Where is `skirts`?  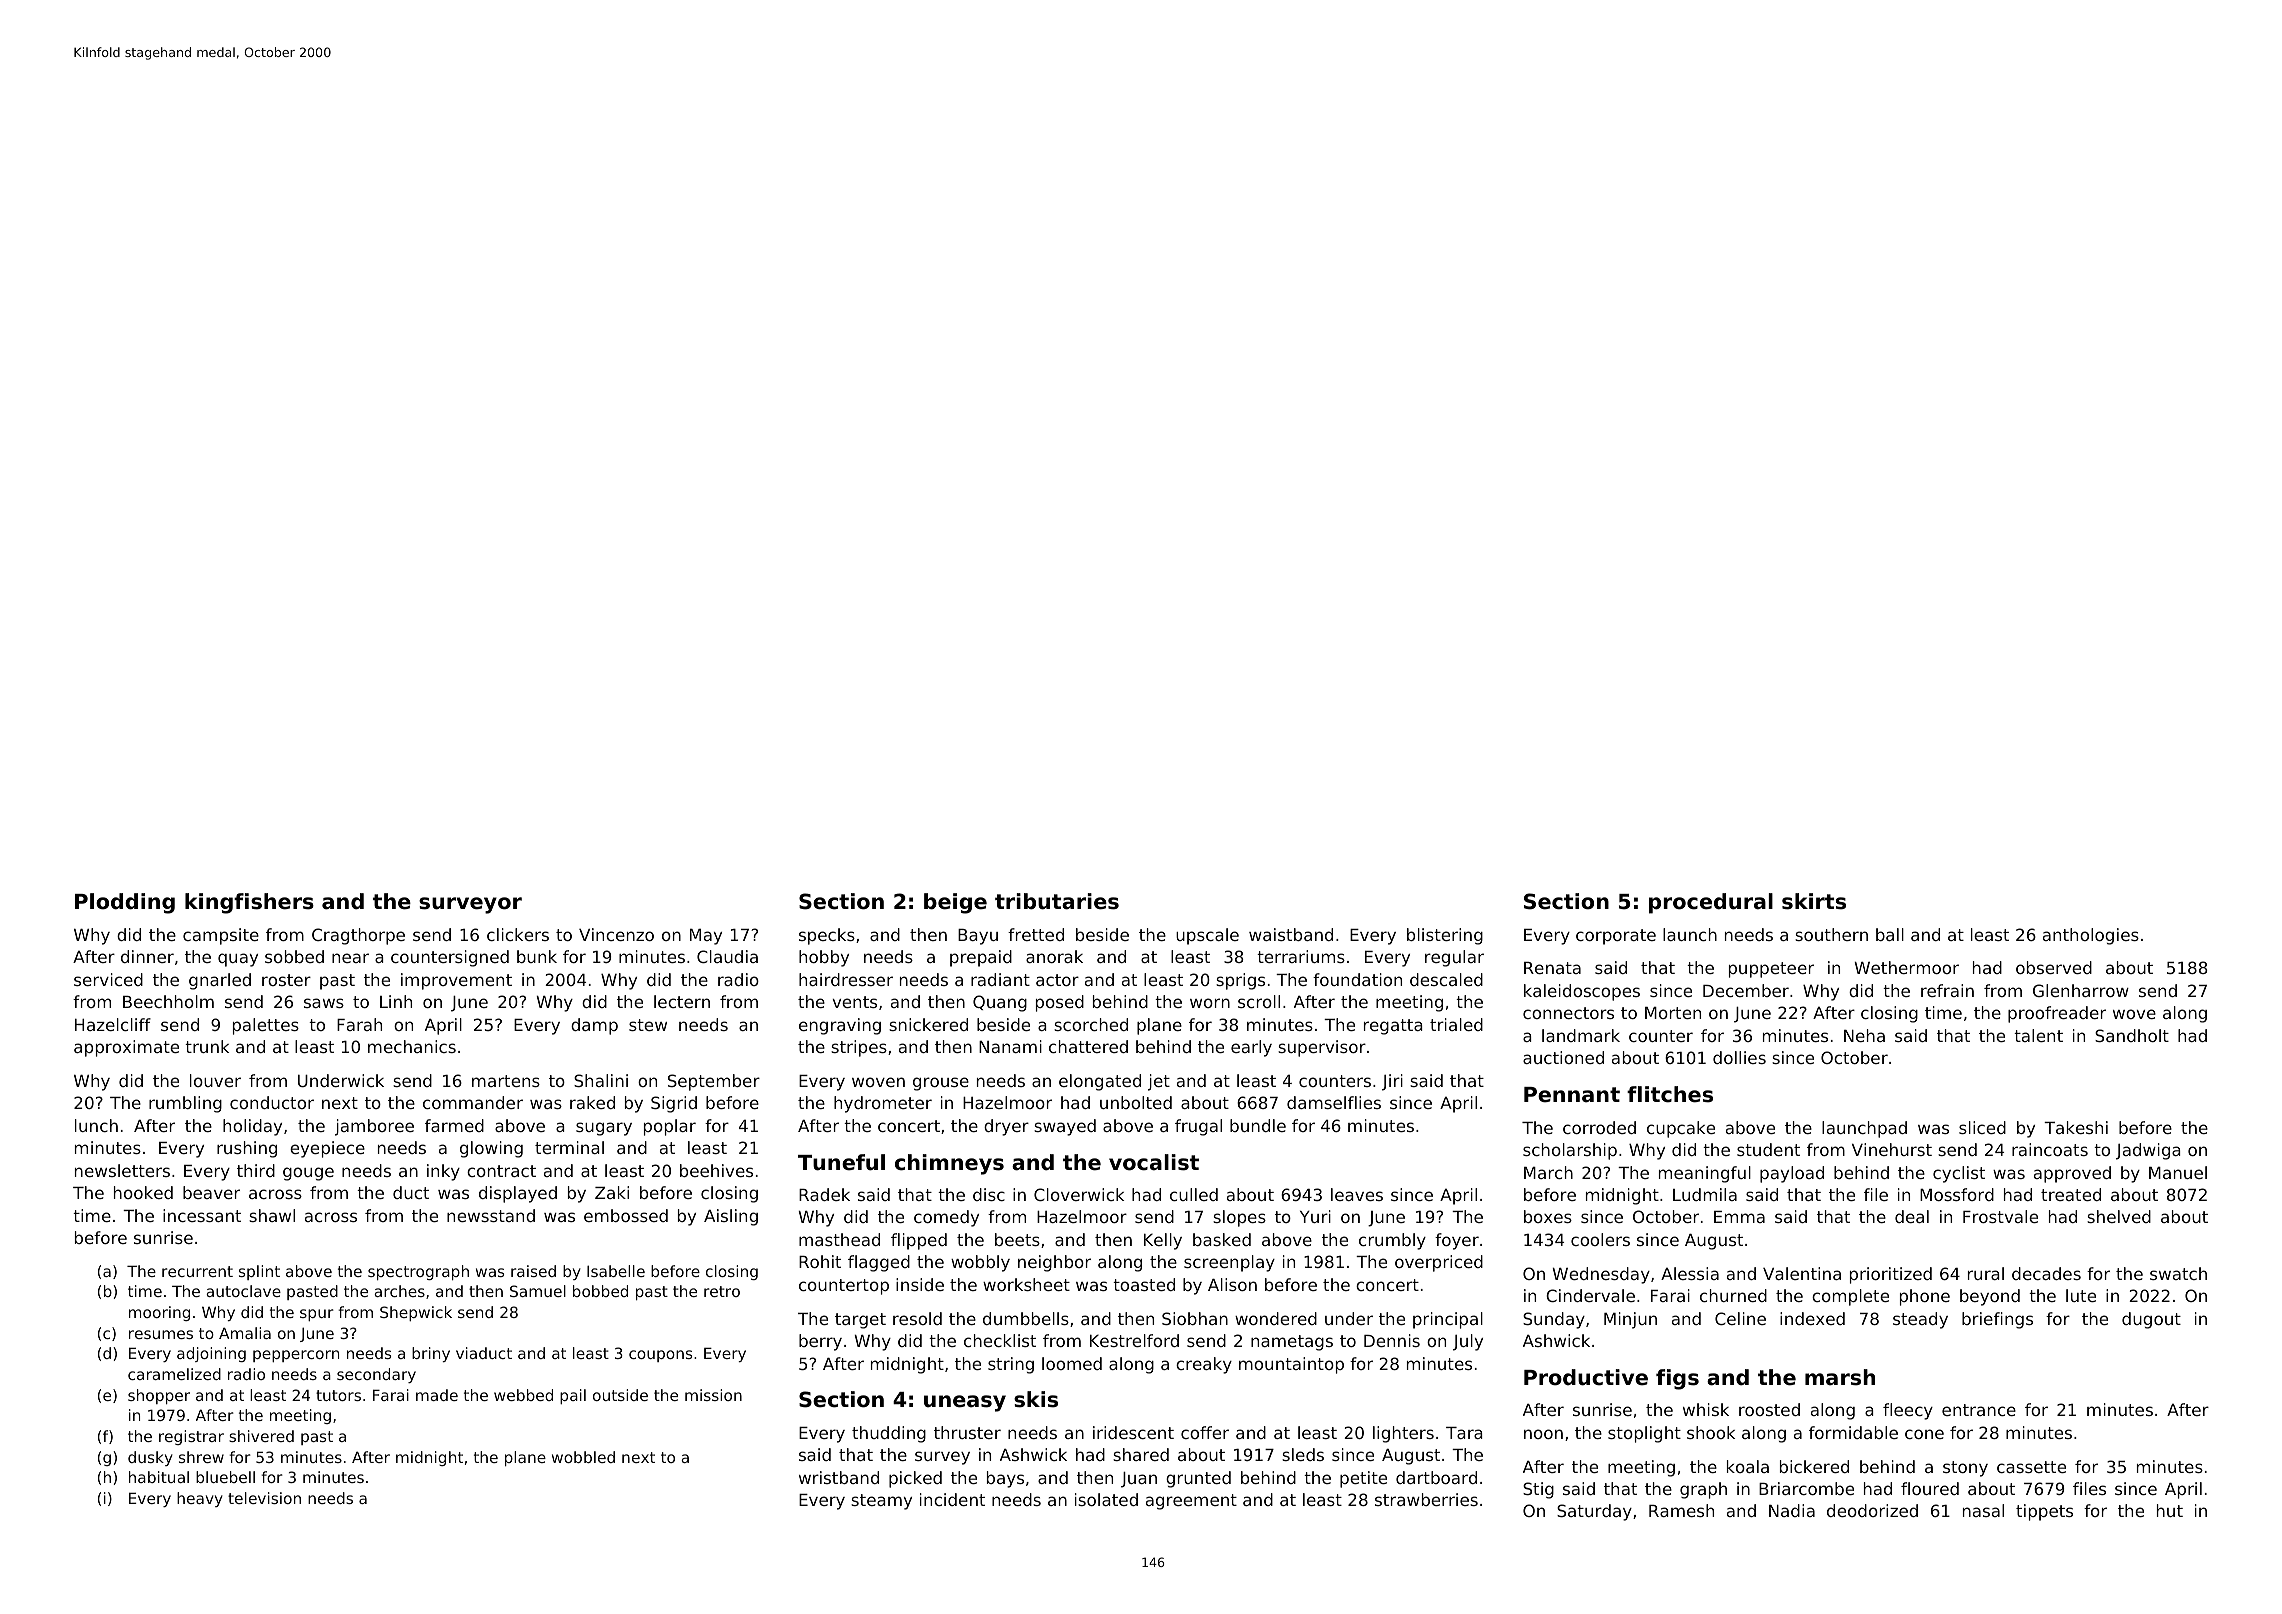 skirts is located at coordinates (1814, 901).
